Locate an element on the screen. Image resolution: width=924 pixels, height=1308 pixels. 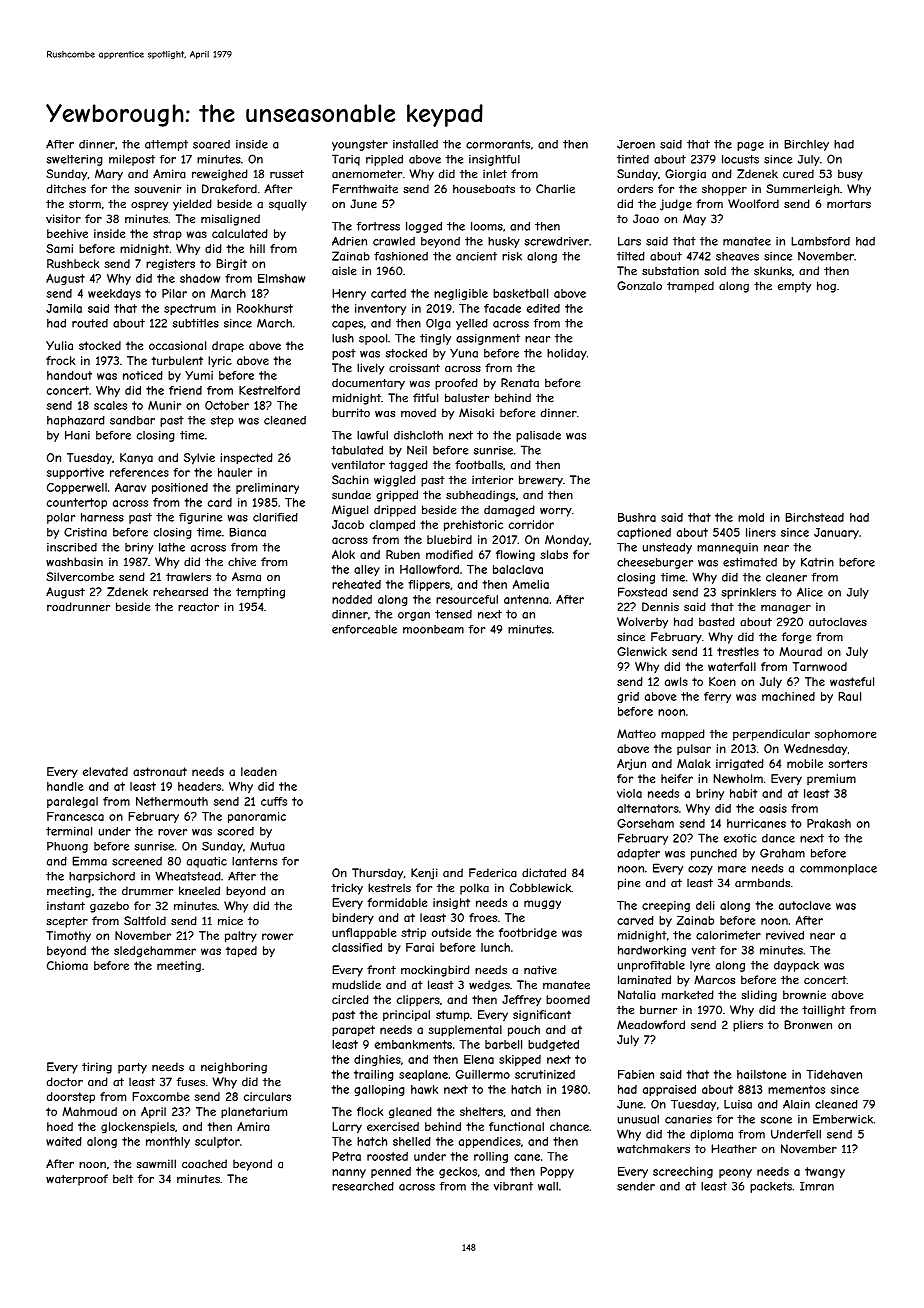
installed is located at coordinates (415, 144).
